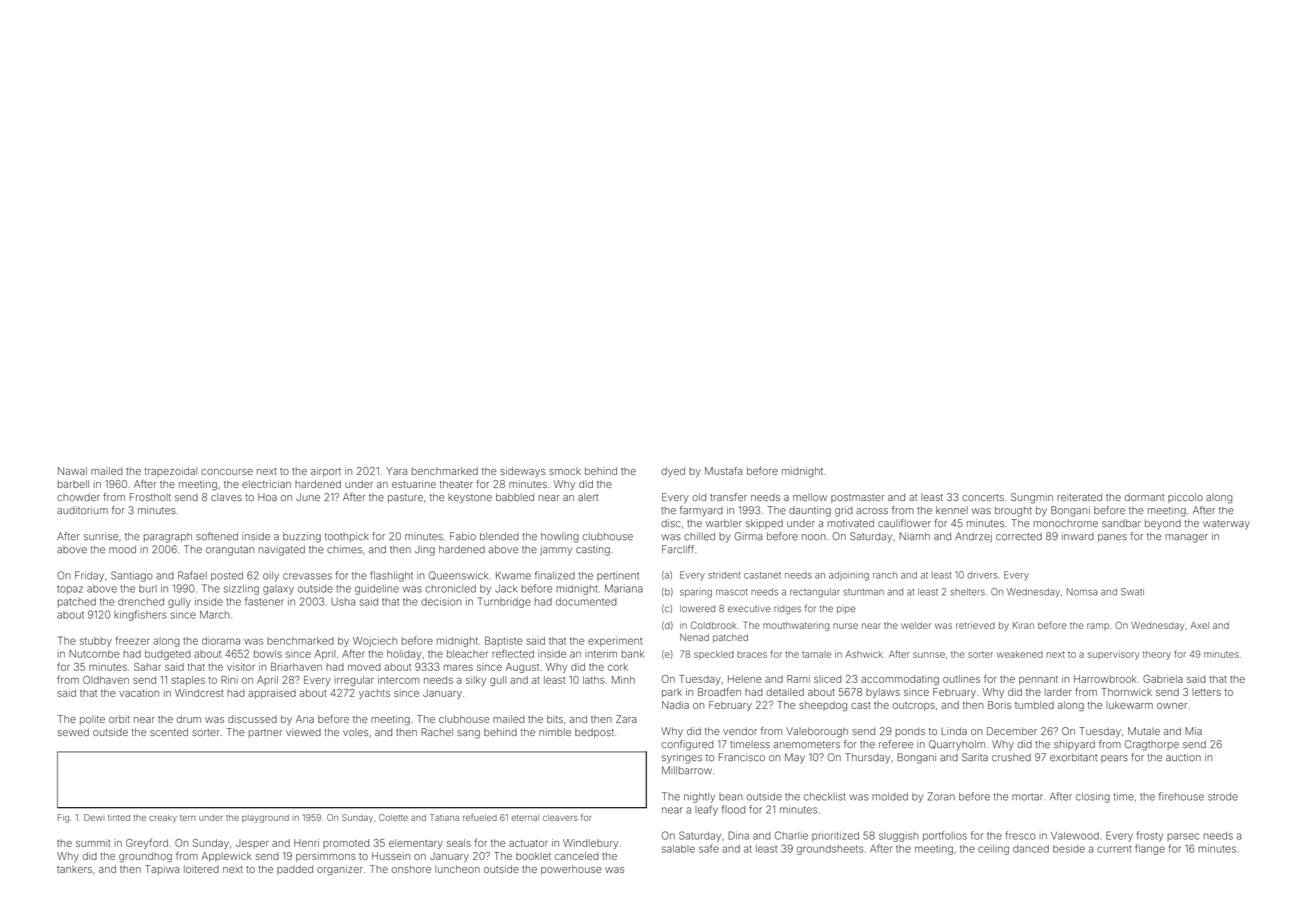  I want to click on alert, so click(588, 497).
